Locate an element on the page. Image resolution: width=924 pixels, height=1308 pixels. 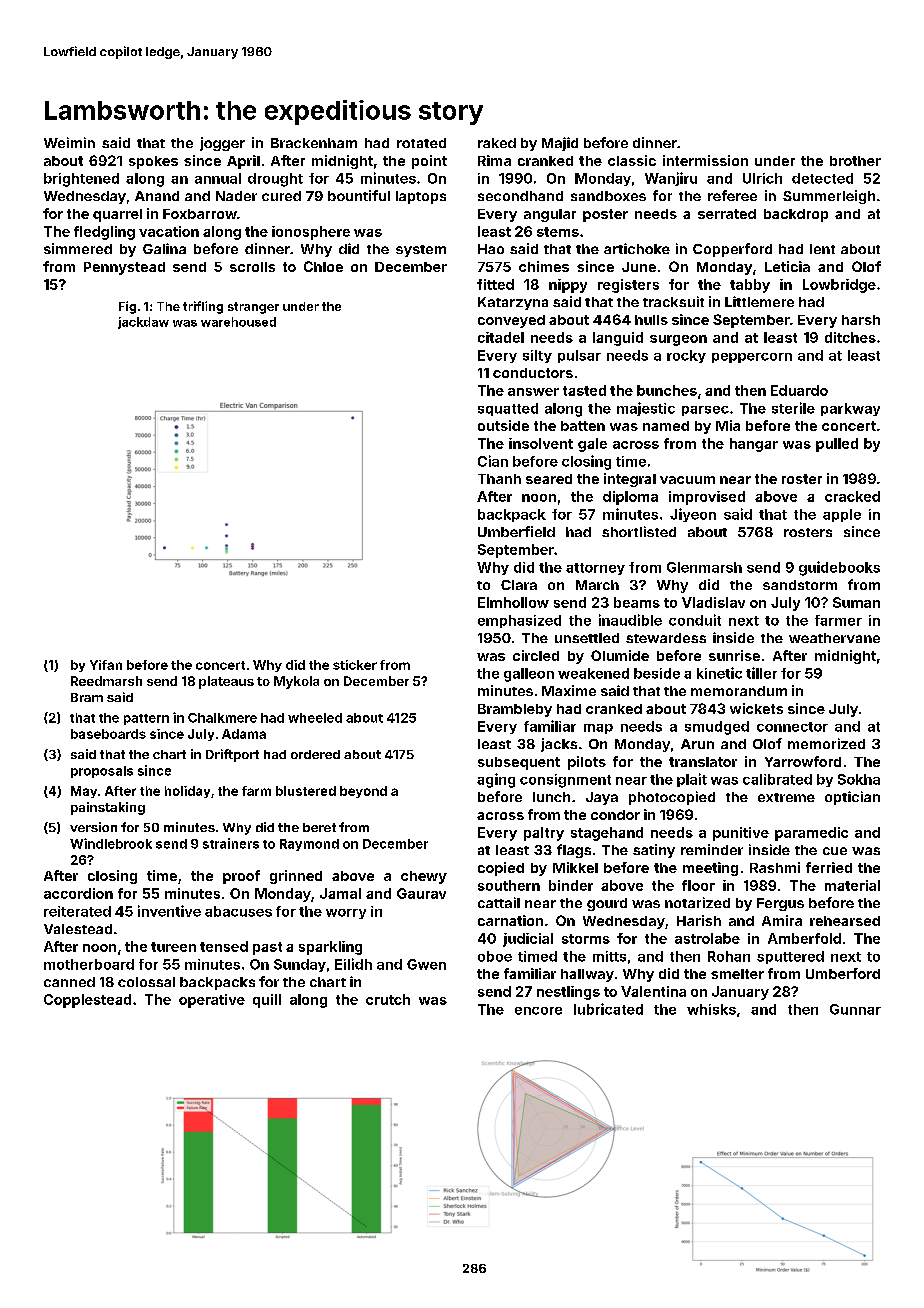
operative is located at coordinates (212, 1001).
